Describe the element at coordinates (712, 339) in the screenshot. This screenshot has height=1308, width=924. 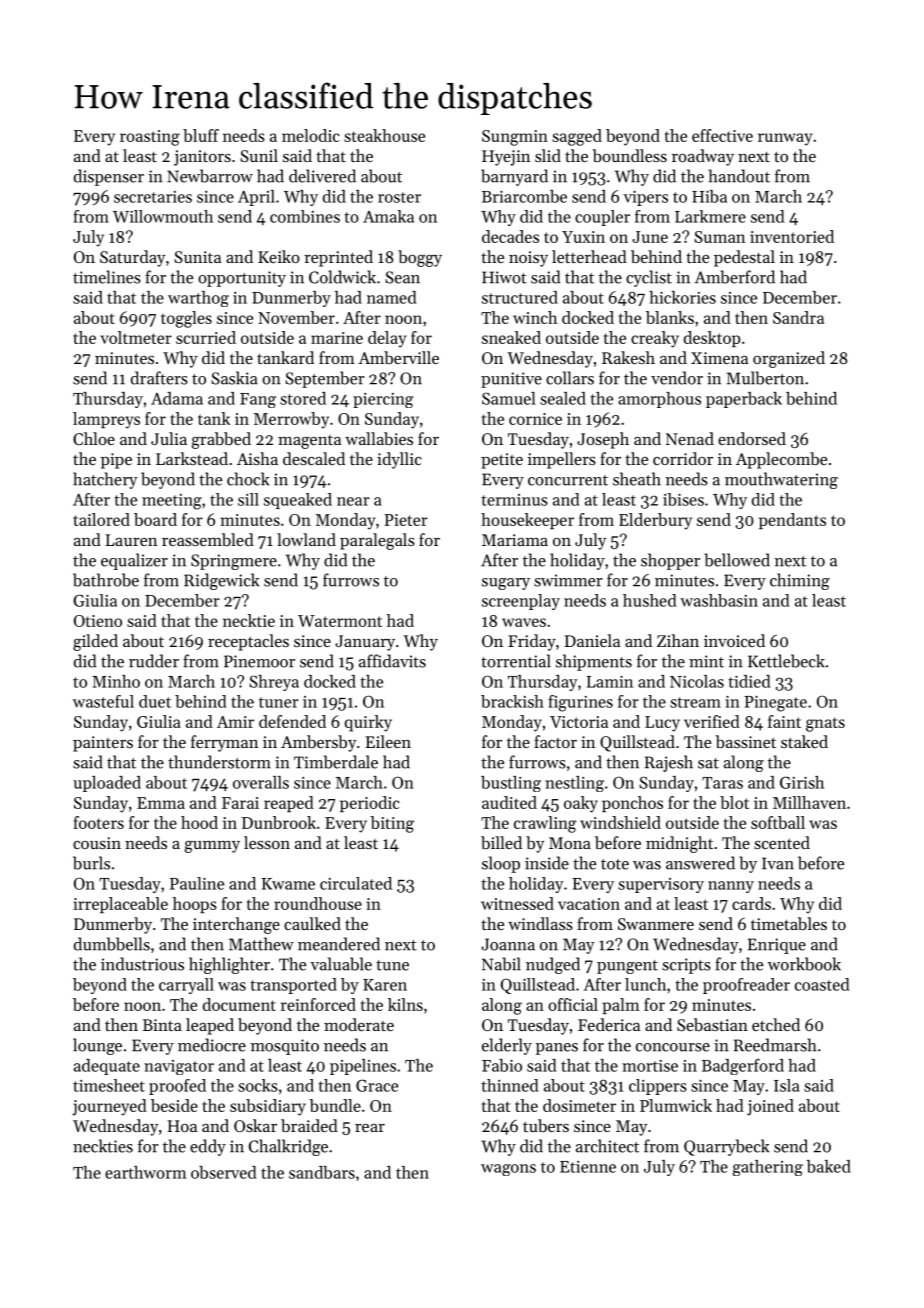
I see `desktop` at that location.
